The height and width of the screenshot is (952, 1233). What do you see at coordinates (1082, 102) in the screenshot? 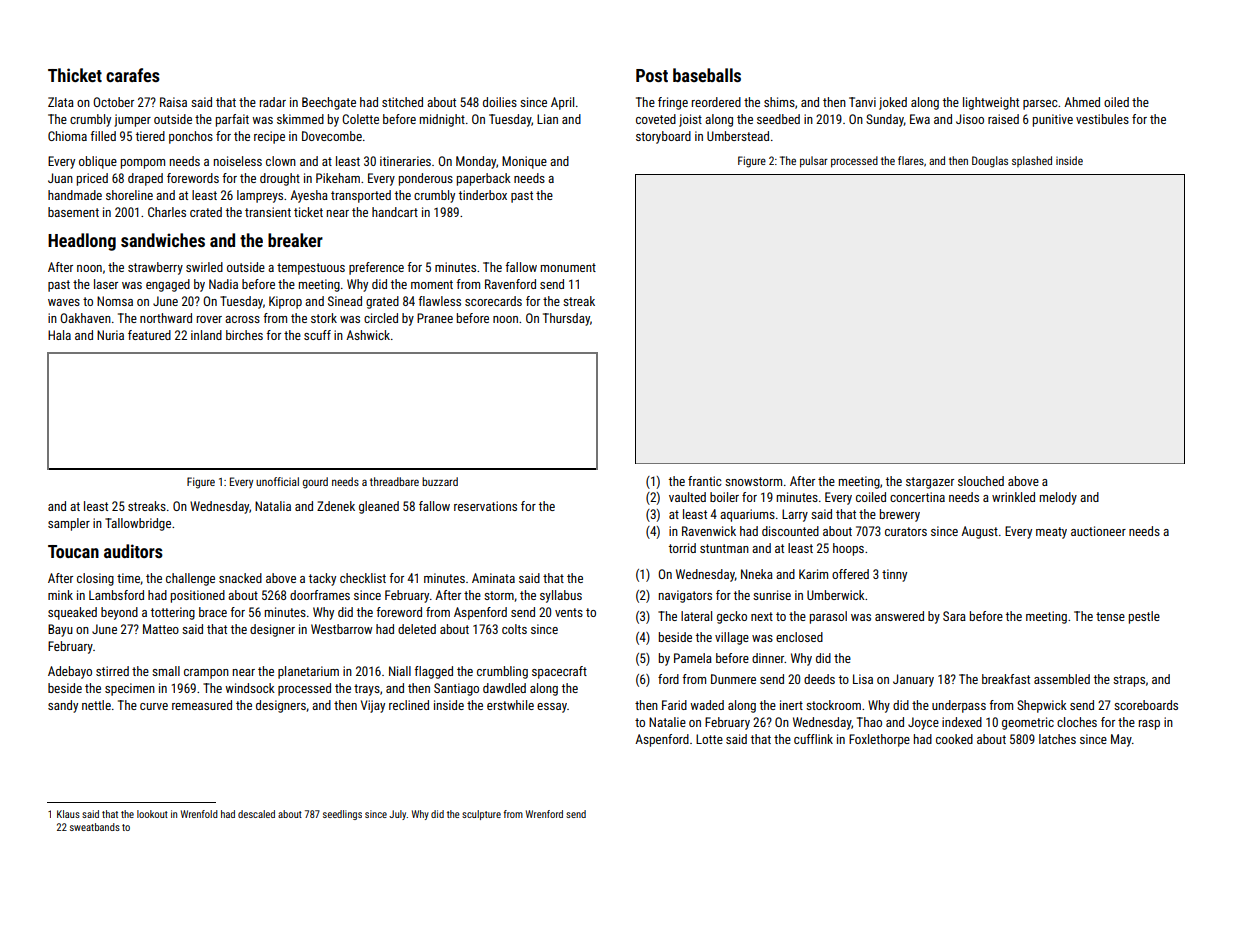
I see `Ahmed` at bounding box center [1082, 102].
